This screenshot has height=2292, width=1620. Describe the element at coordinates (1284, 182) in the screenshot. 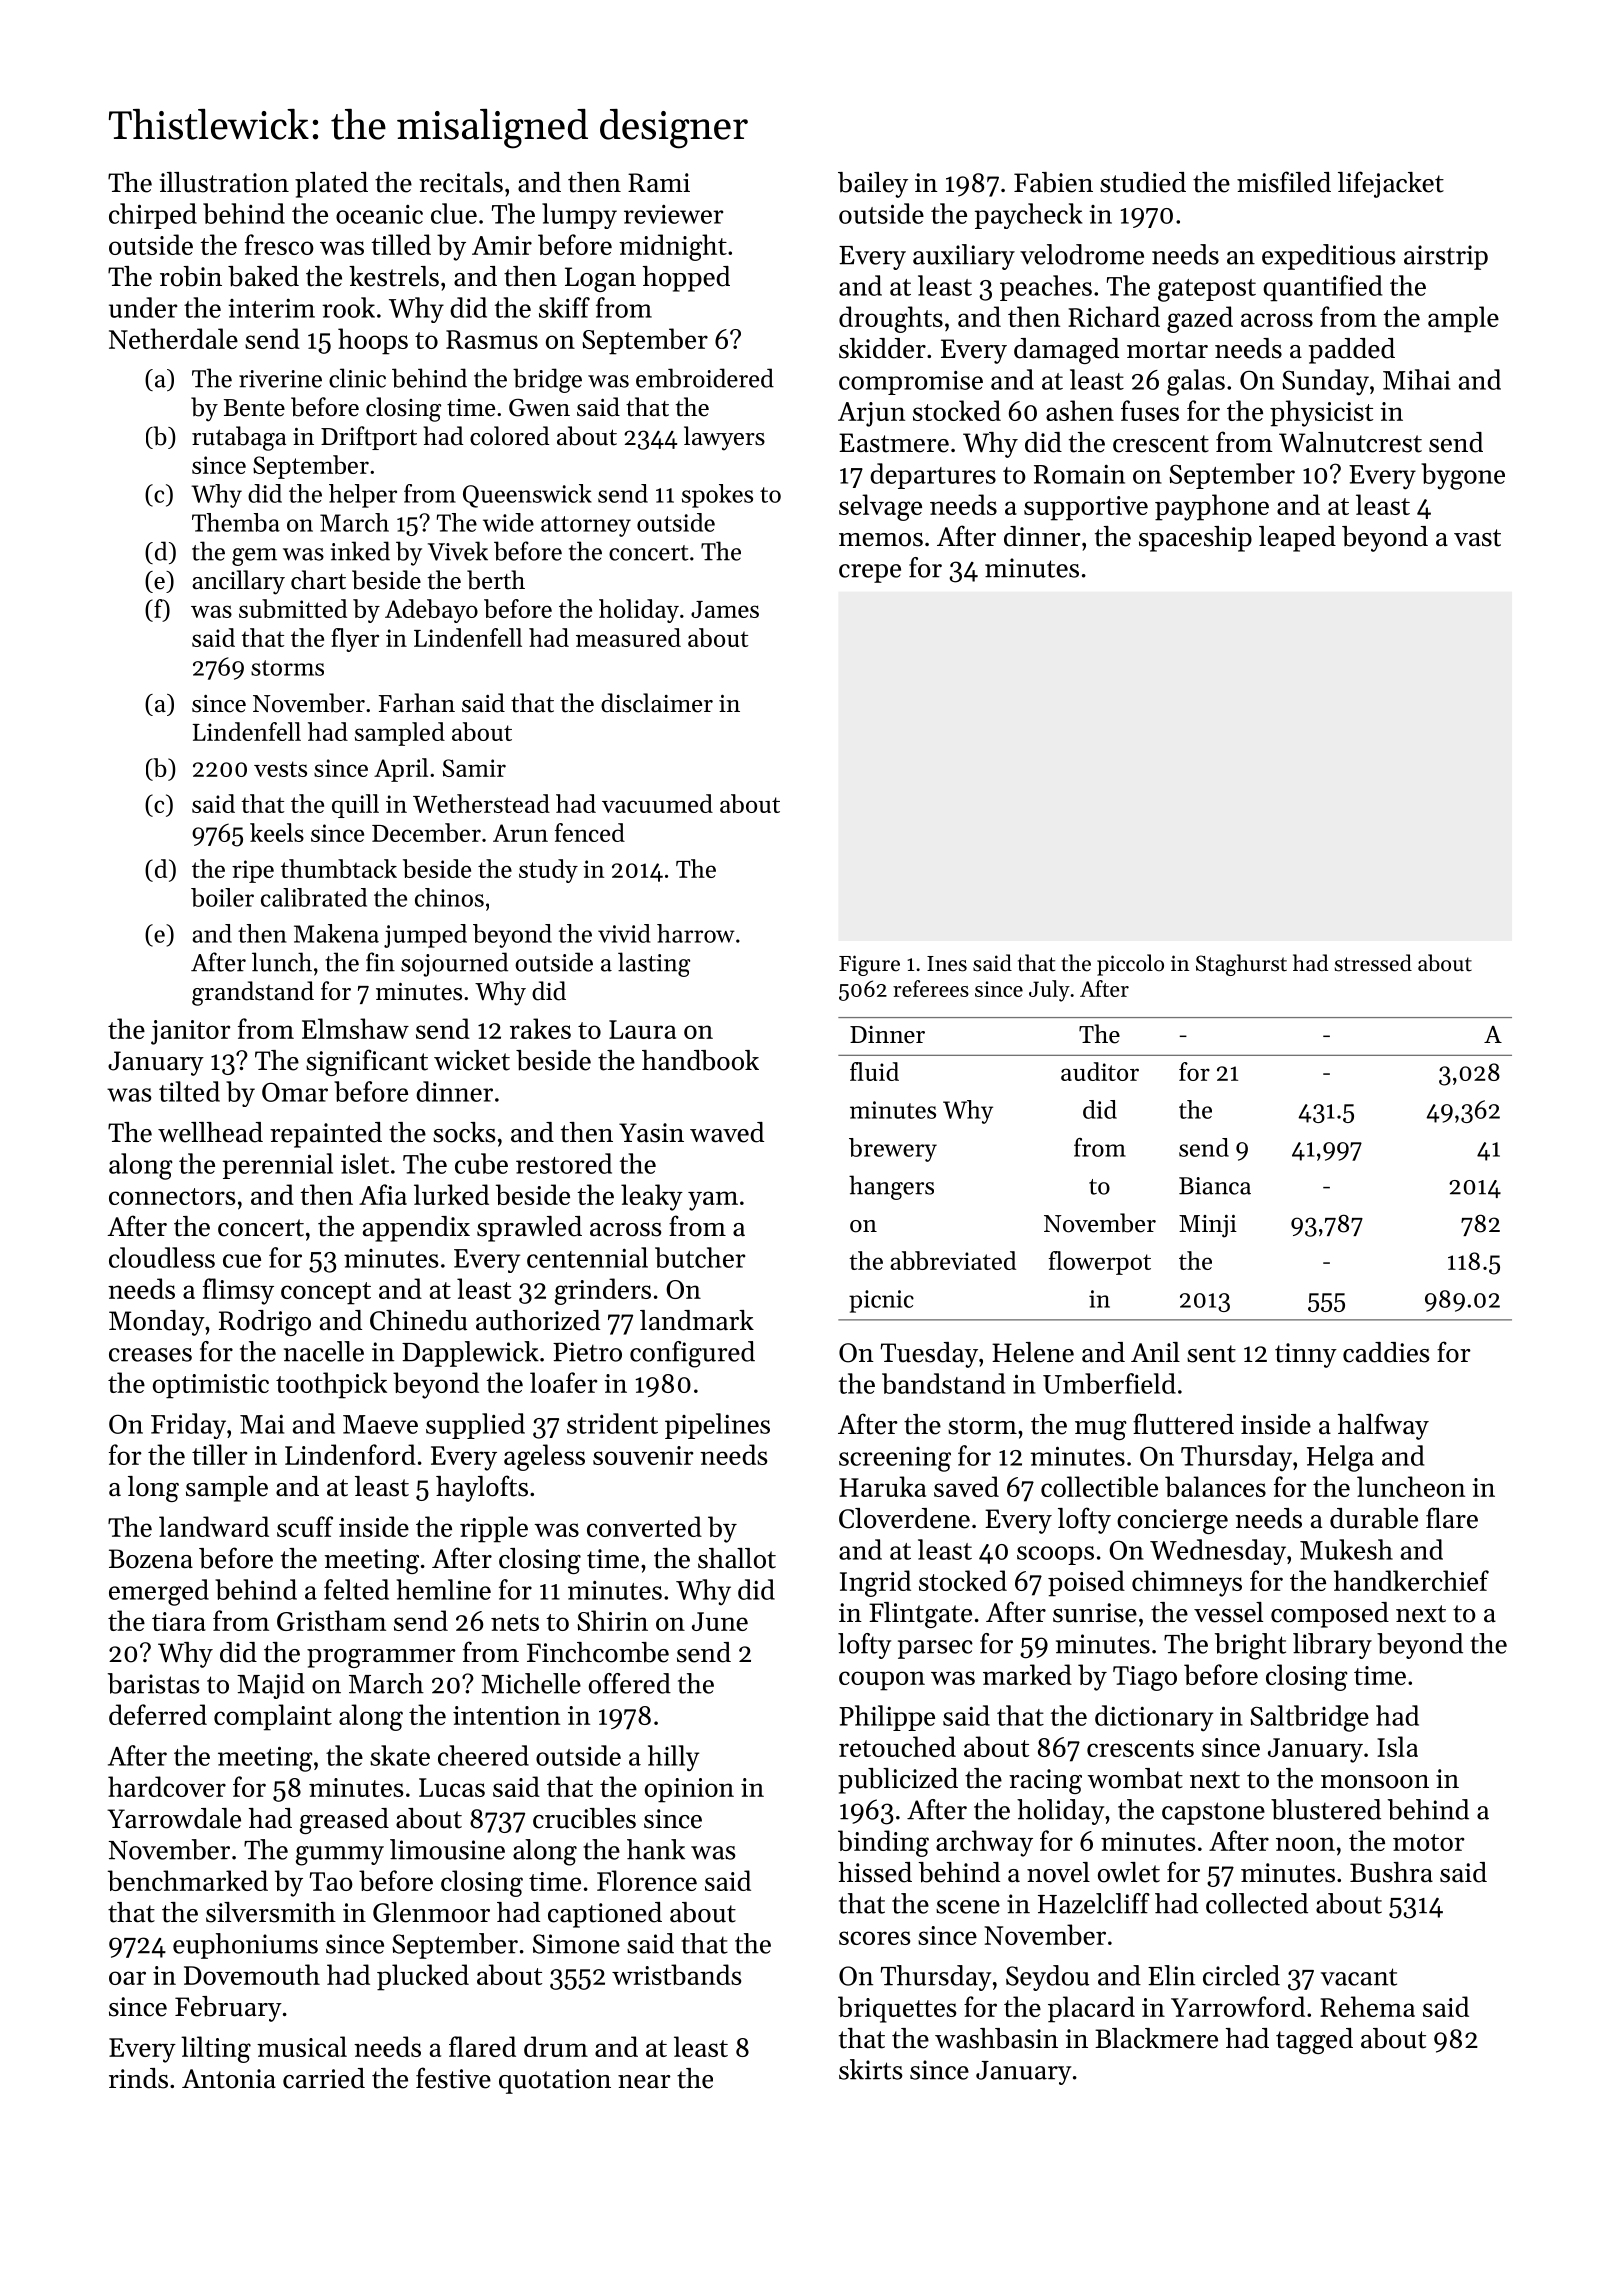

I see `misfiled` at that location.
